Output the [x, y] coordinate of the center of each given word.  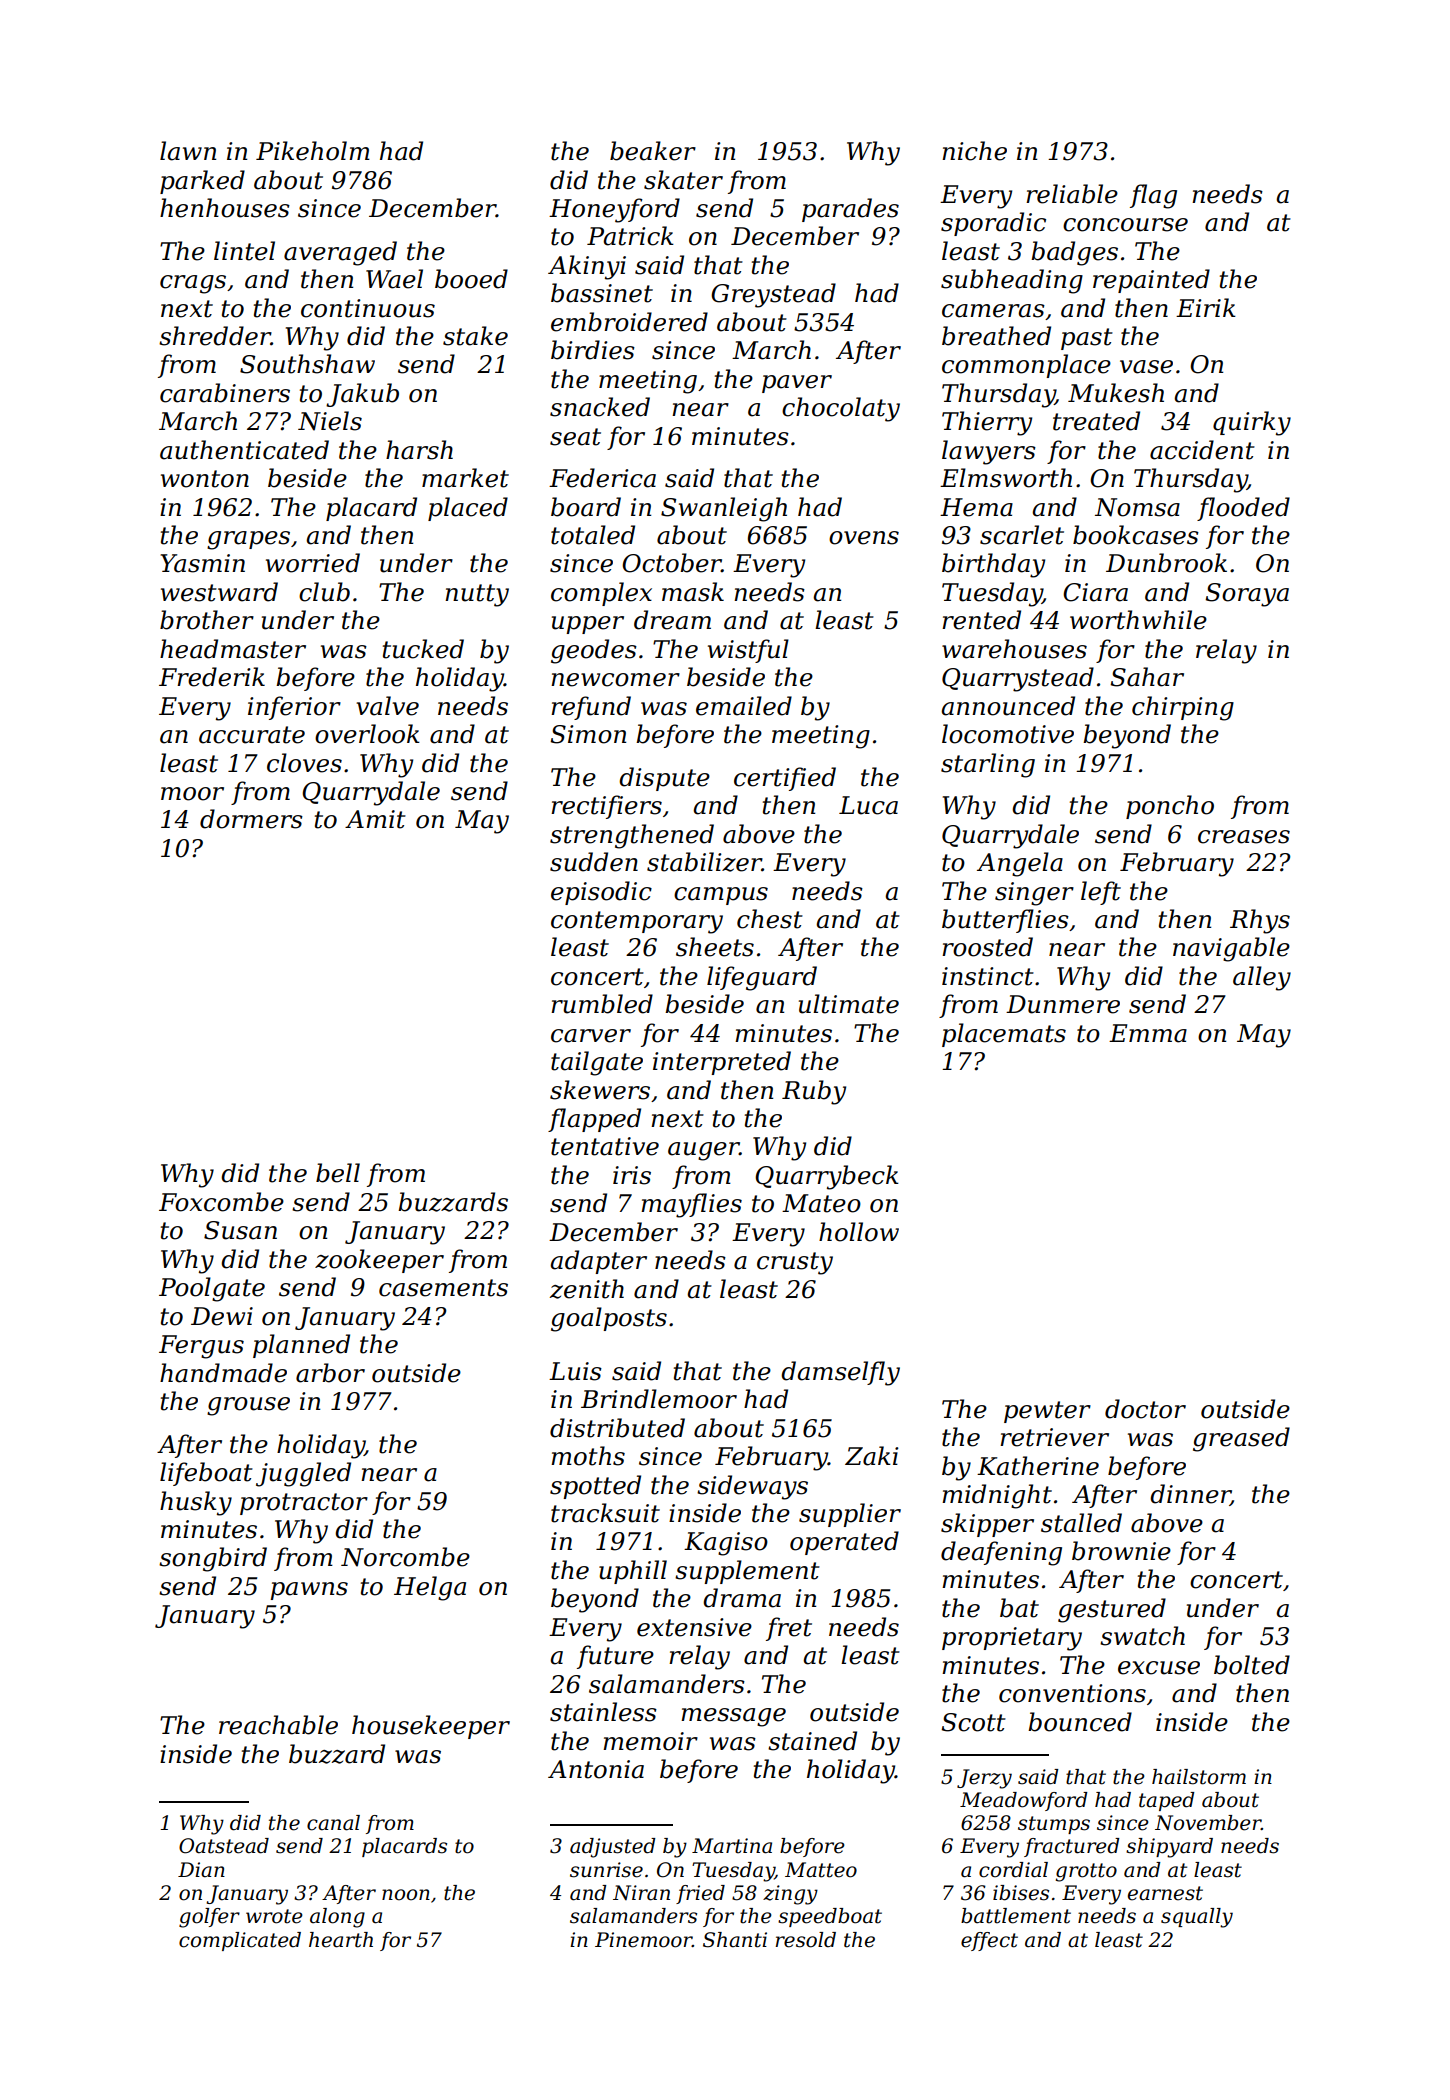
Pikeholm [313, 151]
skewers [600, 1090]
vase [1146, 367]
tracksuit [605, 1513]
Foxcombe [221, 1202]
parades [850, 210]
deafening [1001, 1553]
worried [313, 563]
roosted [987, 947]
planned [301, 1346]
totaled [593, 535]
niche [974, 151]
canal [333, 1823]
